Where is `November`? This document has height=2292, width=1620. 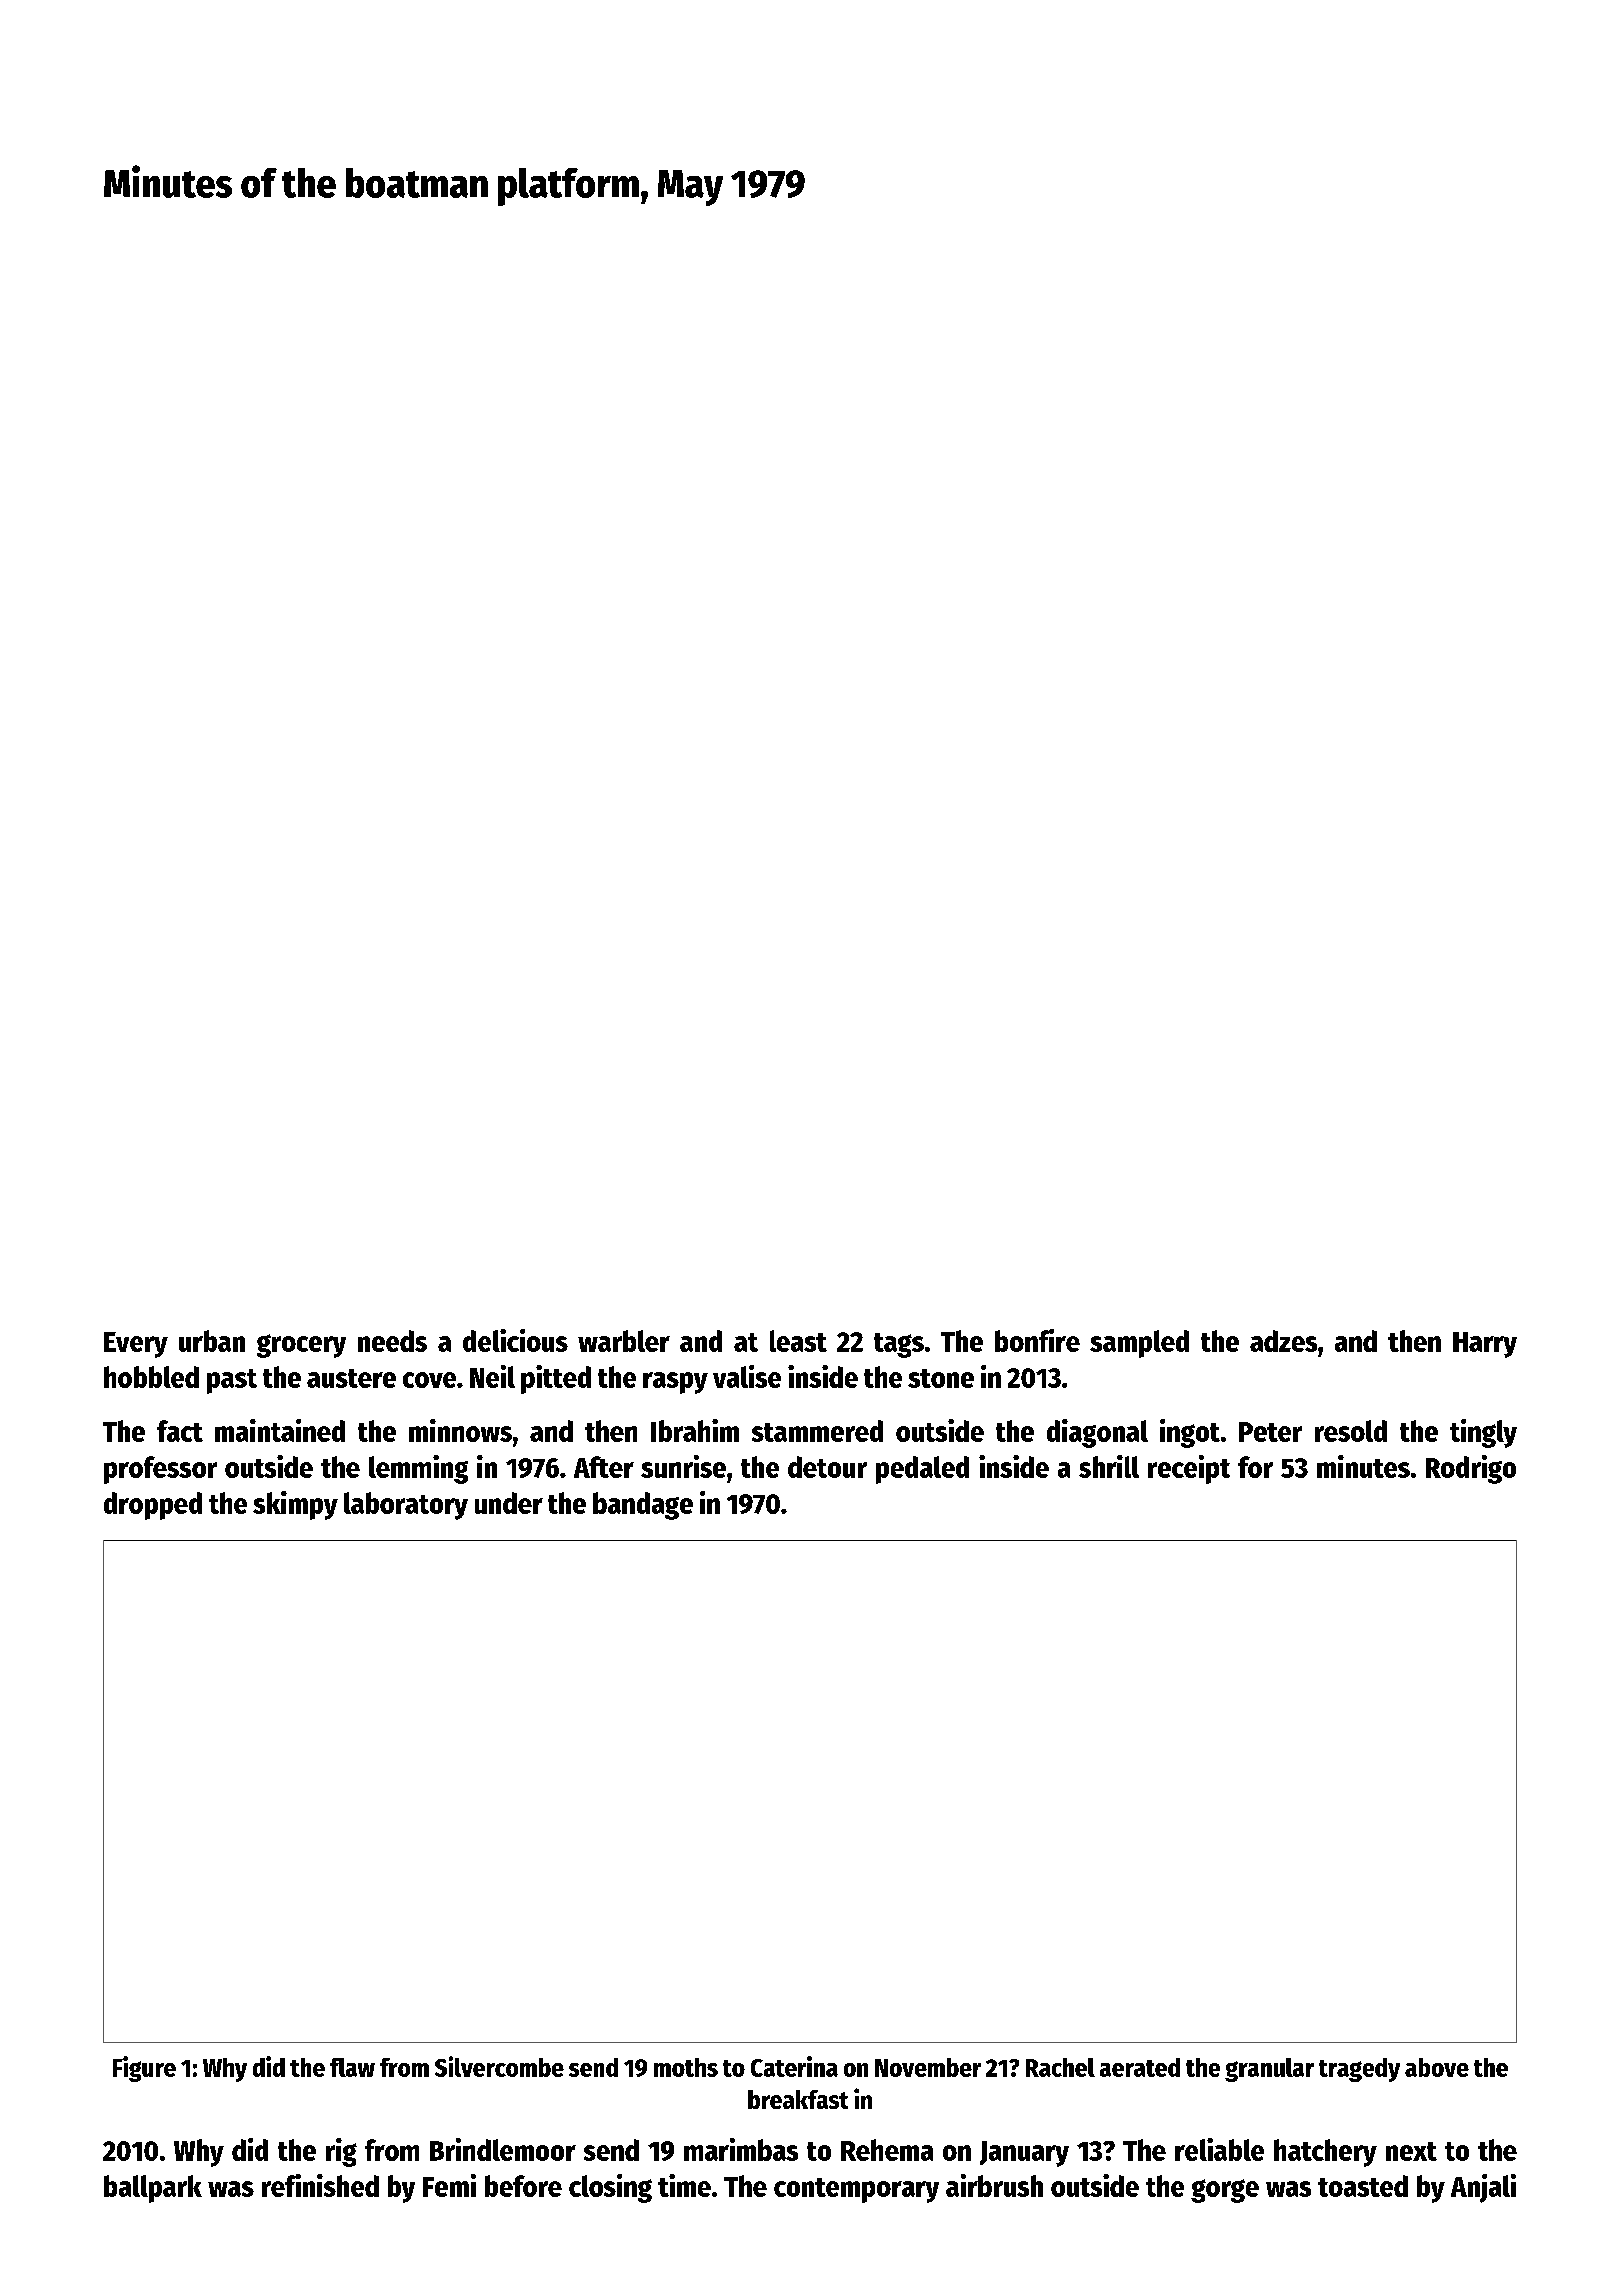
November is located at coordinates (928, 2067).
